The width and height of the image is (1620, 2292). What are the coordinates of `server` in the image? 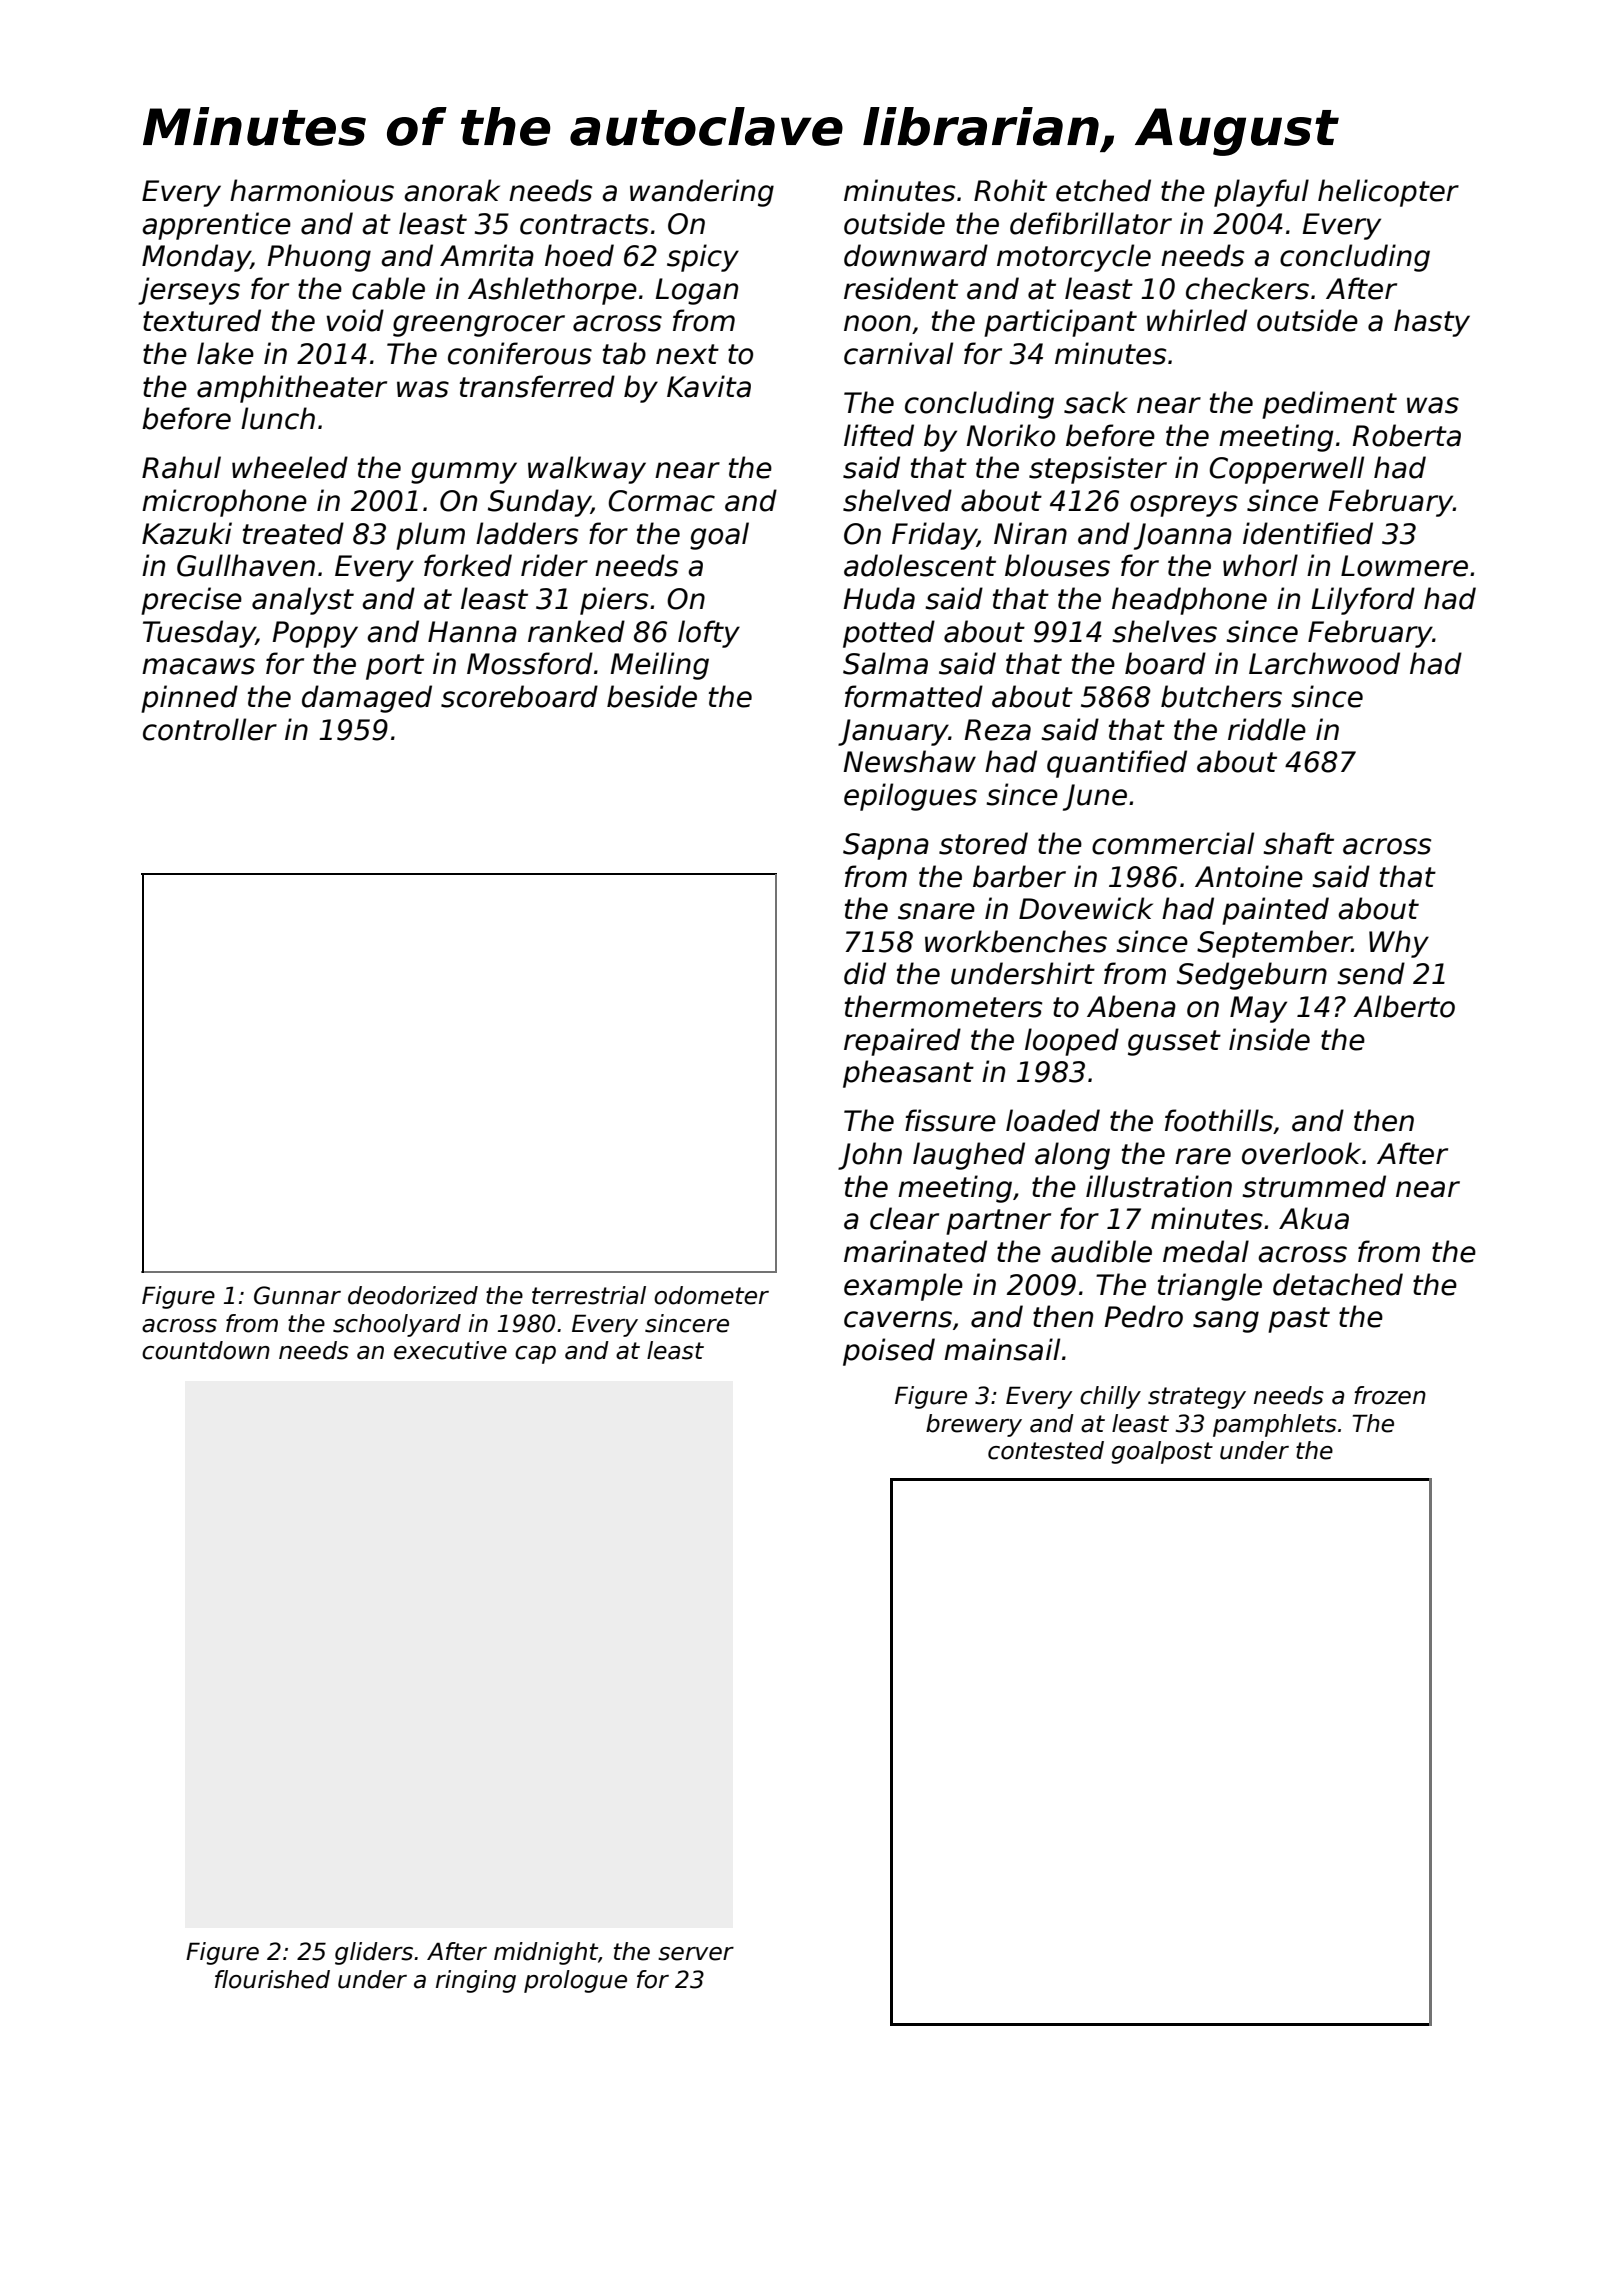 It's located at (696, 1954).
